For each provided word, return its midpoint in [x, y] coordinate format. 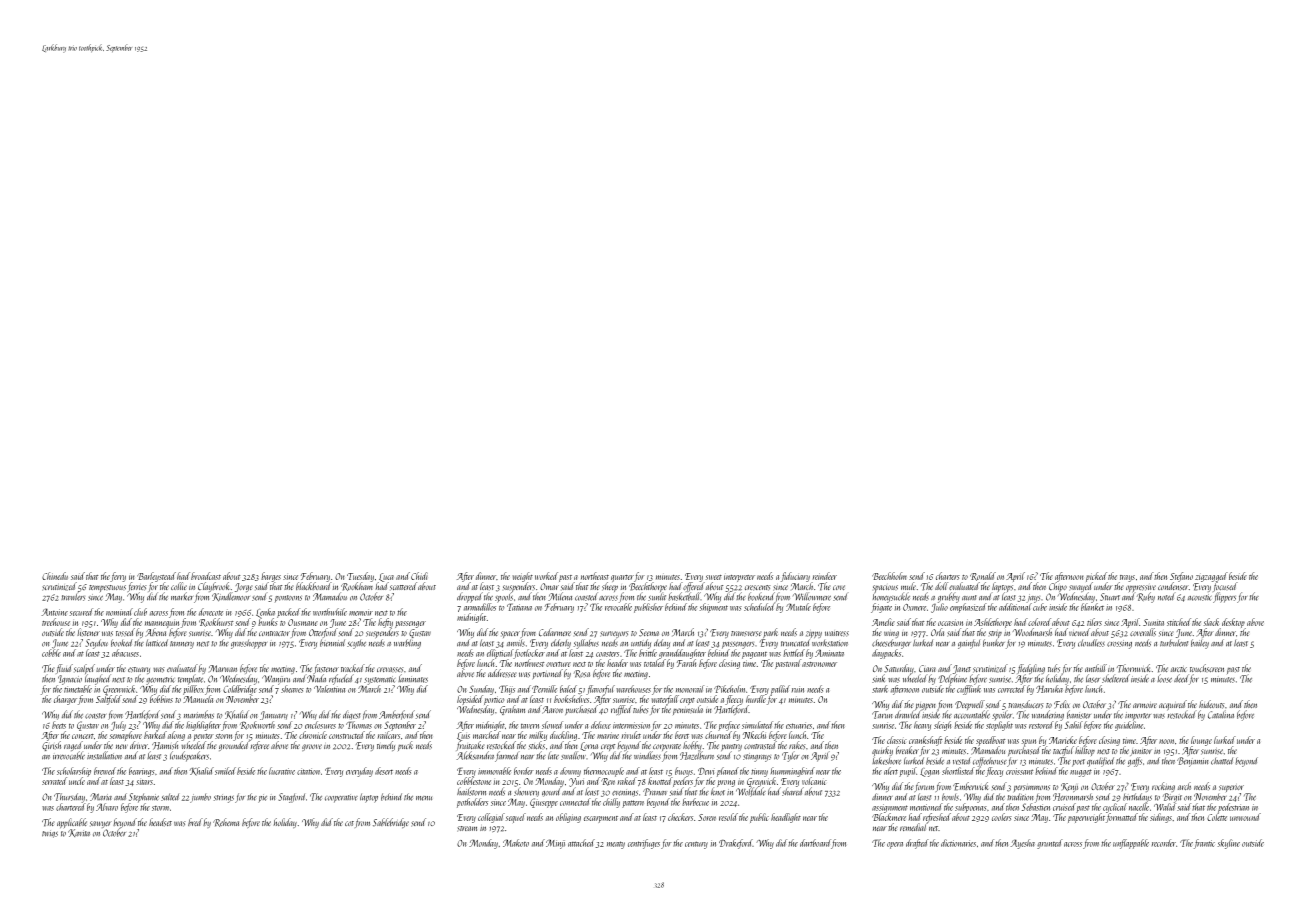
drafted [917, 844]
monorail [690, 689]
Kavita [79, 833]
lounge [1201, 741]
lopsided [470, 700]
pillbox [193, 690]
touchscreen [1207, 668]
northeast [595, 576]
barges [271, 577]
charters [948, 576]
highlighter [203, 726]
